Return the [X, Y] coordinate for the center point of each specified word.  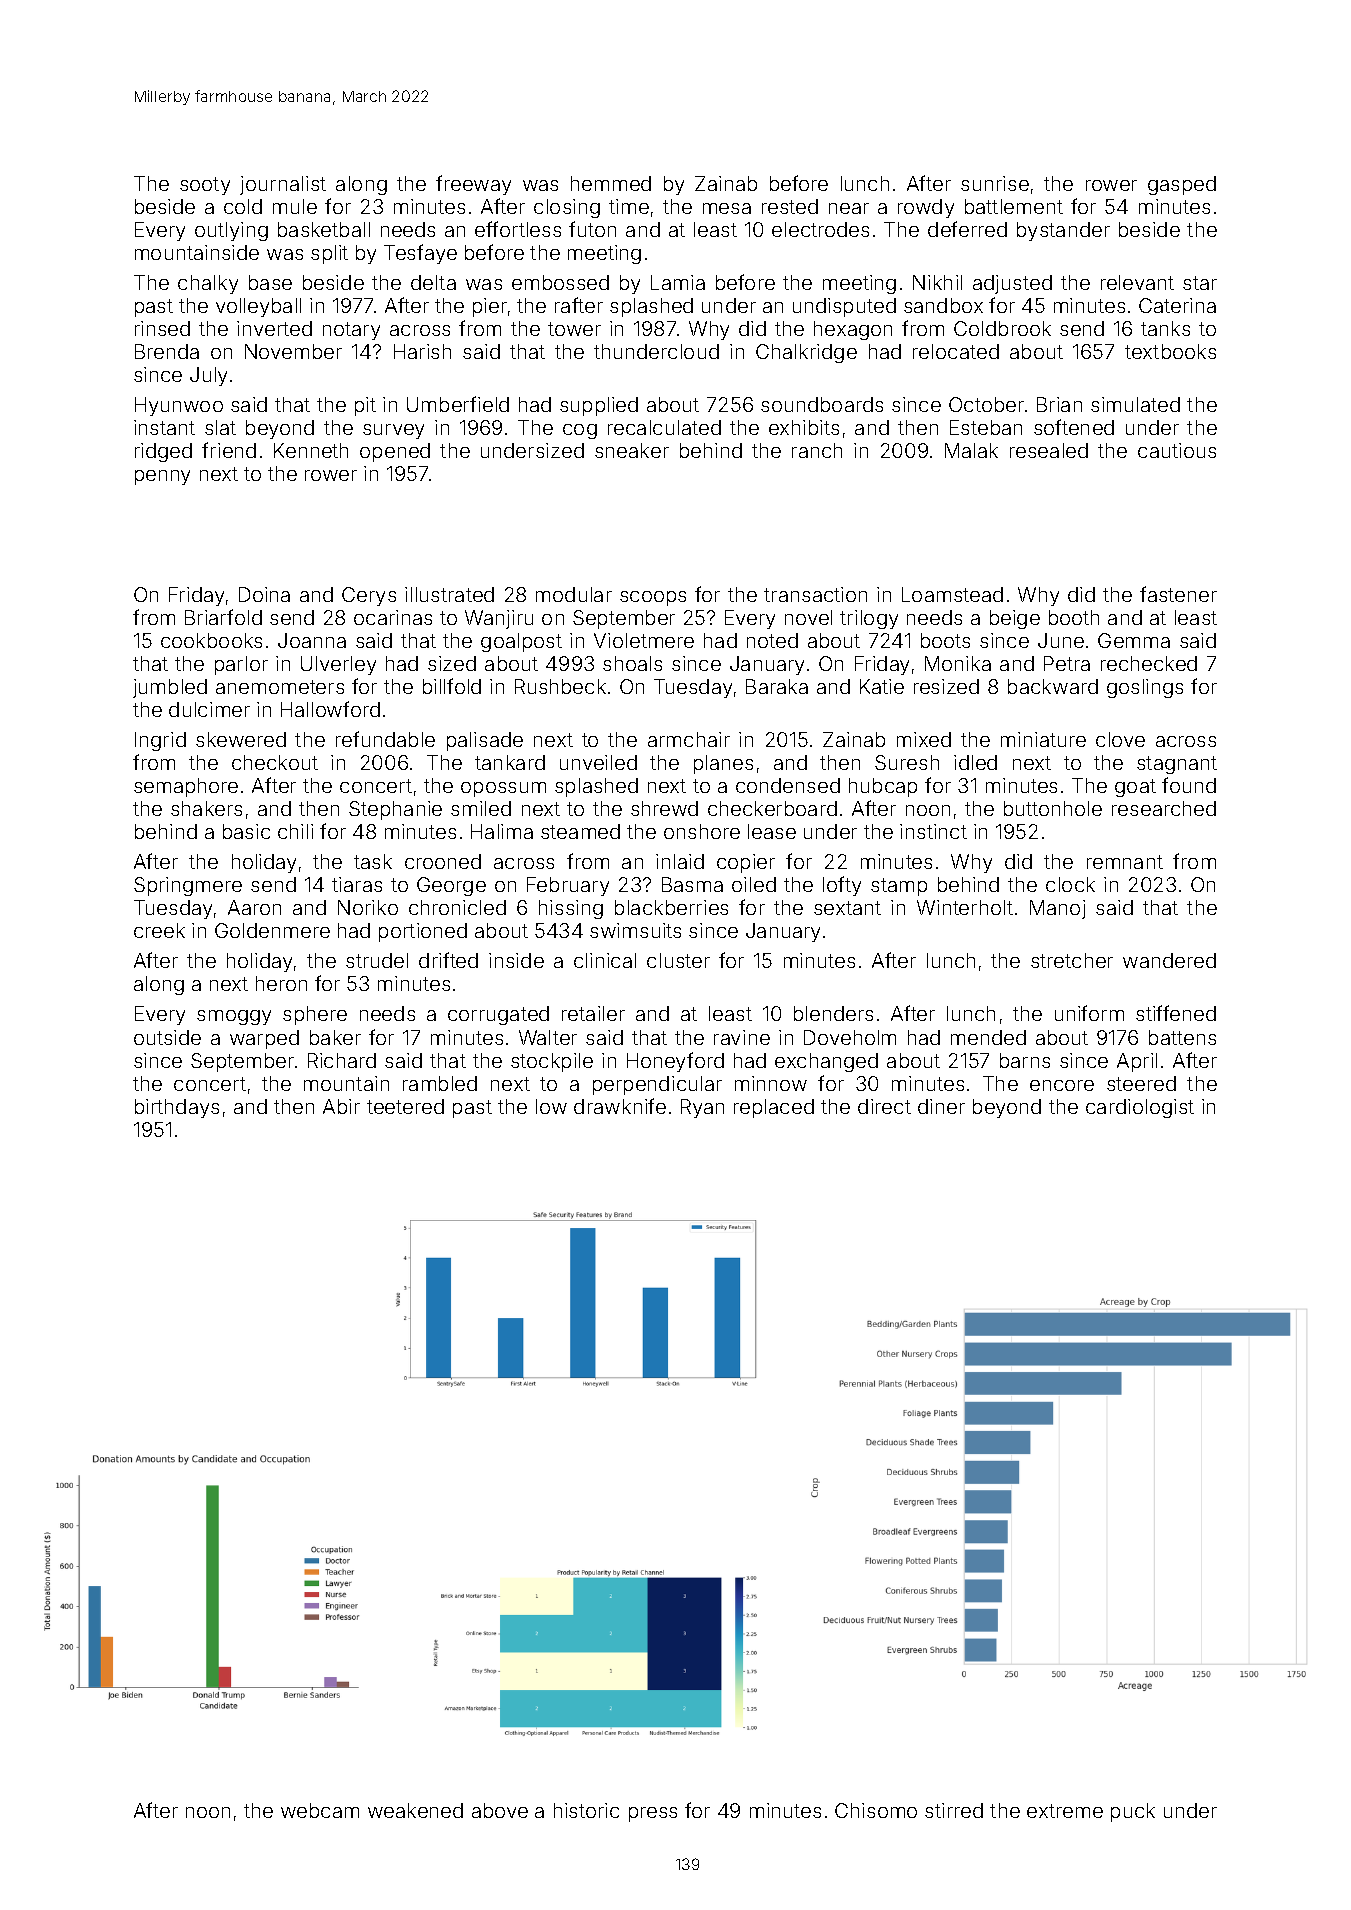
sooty [205, 186]
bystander [1063, 231]
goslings [1145, 688]
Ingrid [160, 741]
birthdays [177, 1108]
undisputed [844, 307]
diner [941, 1106]
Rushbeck [560, 686]
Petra [1067, 663]
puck [1133, 1812]
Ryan [702, 1108]
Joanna [312, 640]
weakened [415, 1810]
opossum [503, 789]
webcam [320, 1810]
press [653, 1814]
